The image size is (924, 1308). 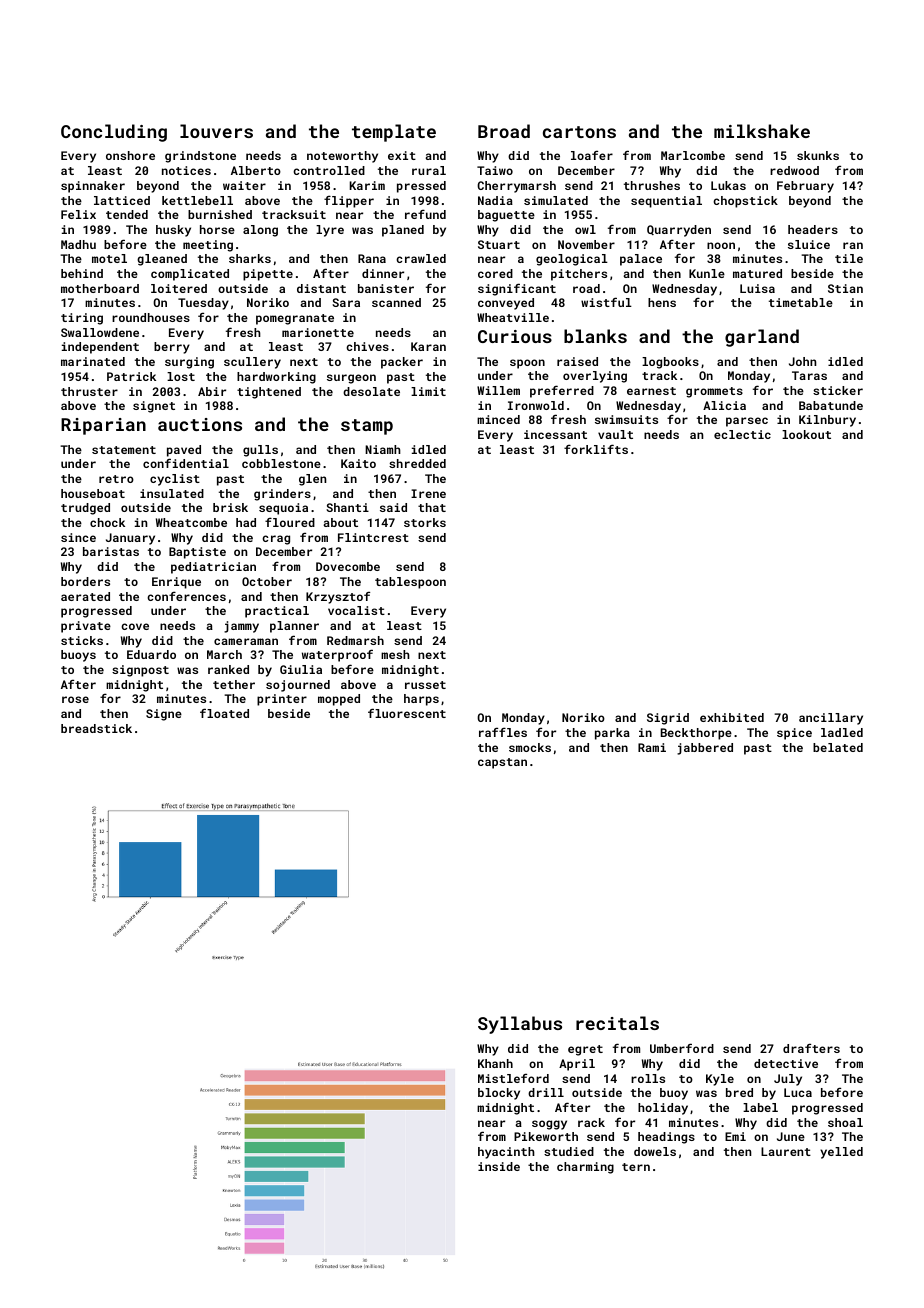 What do you see at coordinates (429, 170) in the document?
I see `rural` at bounding box center [429, 170].
